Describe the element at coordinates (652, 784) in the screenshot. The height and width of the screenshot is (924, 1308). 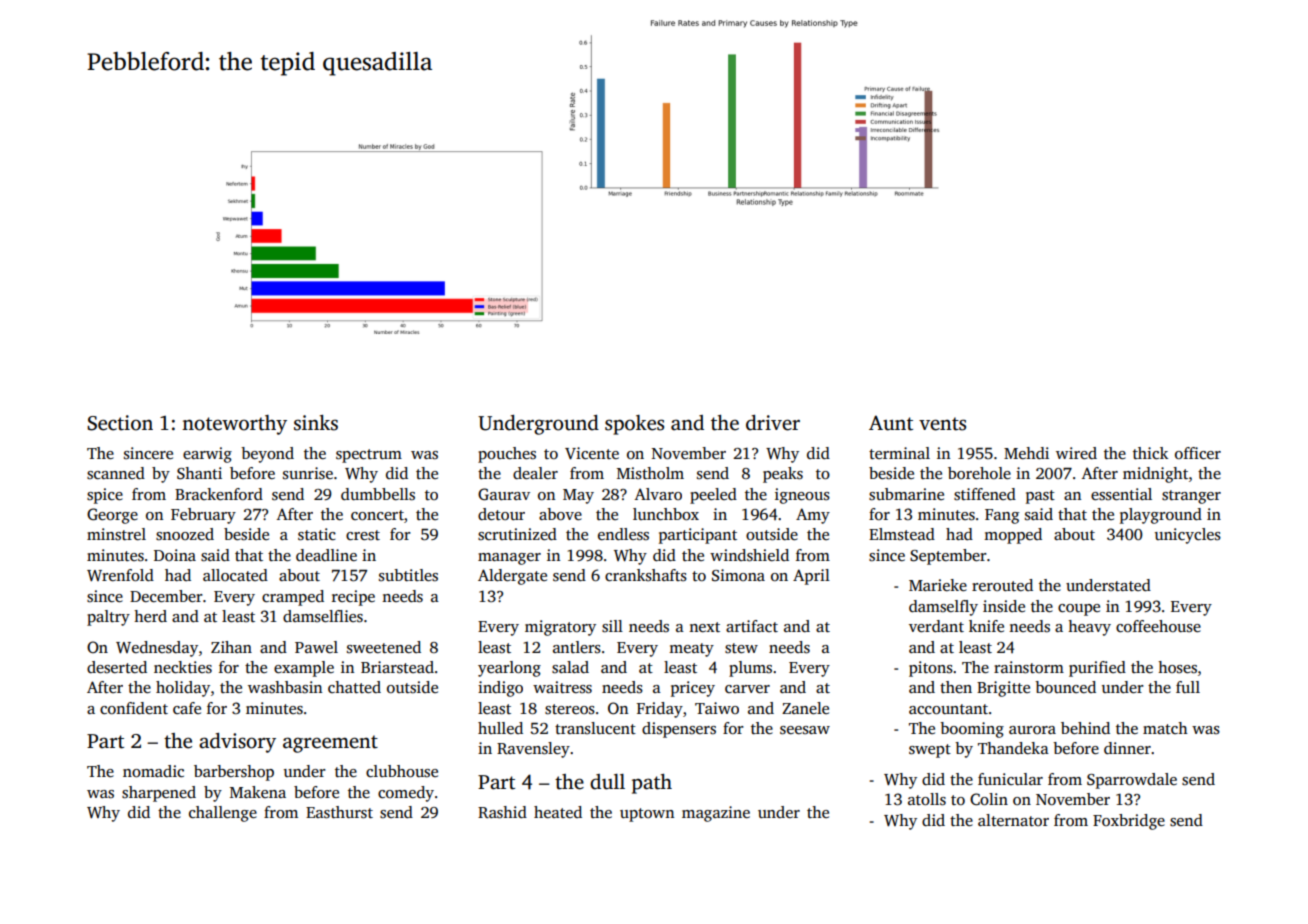
I see `path` at that location.
